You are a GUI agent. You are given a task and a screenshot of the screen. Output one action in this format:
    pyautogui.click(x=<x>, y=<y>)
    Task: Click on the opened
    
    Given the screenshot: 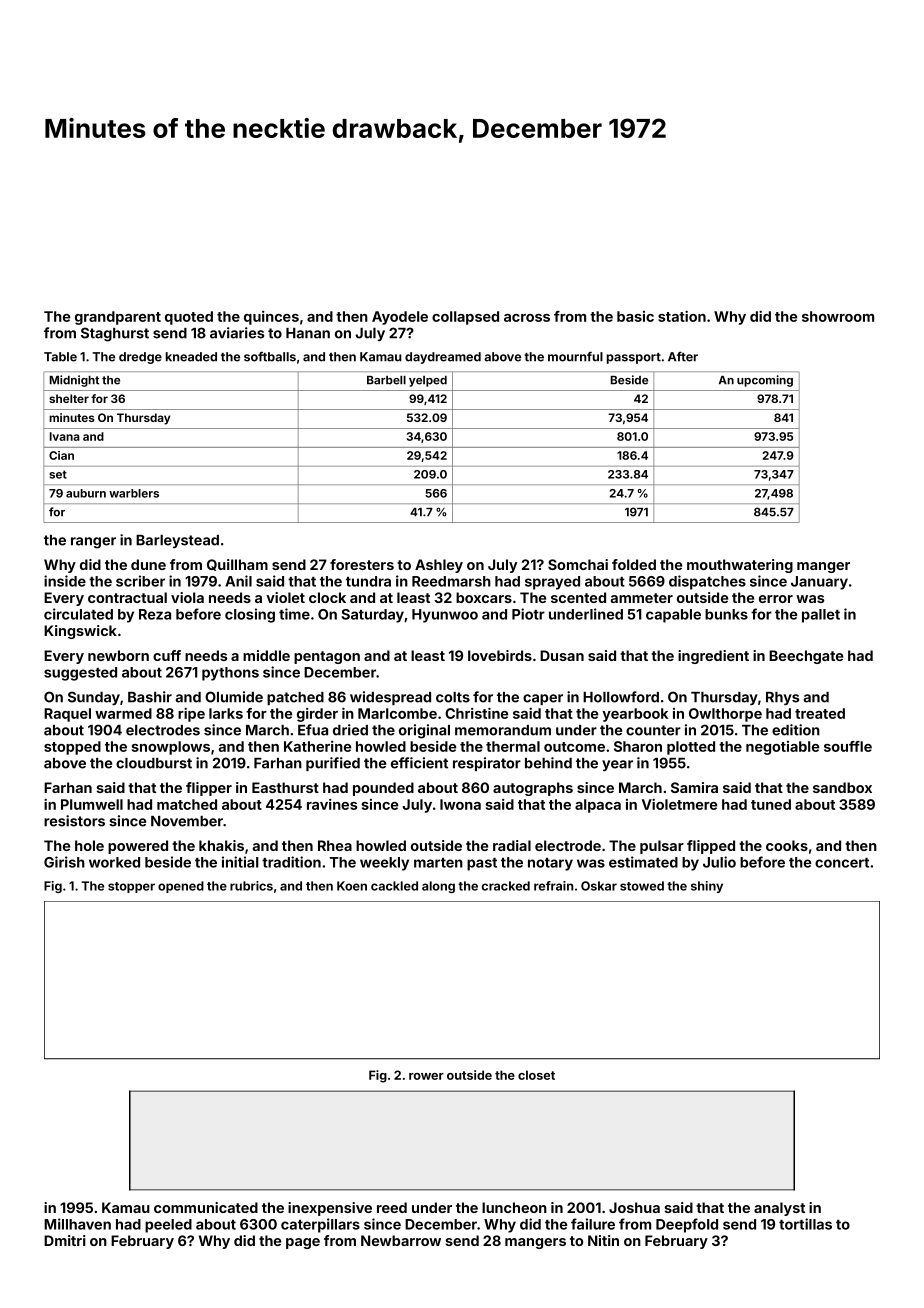 What is the action you would take?
    pyautogui.click(x=181, y=887)
